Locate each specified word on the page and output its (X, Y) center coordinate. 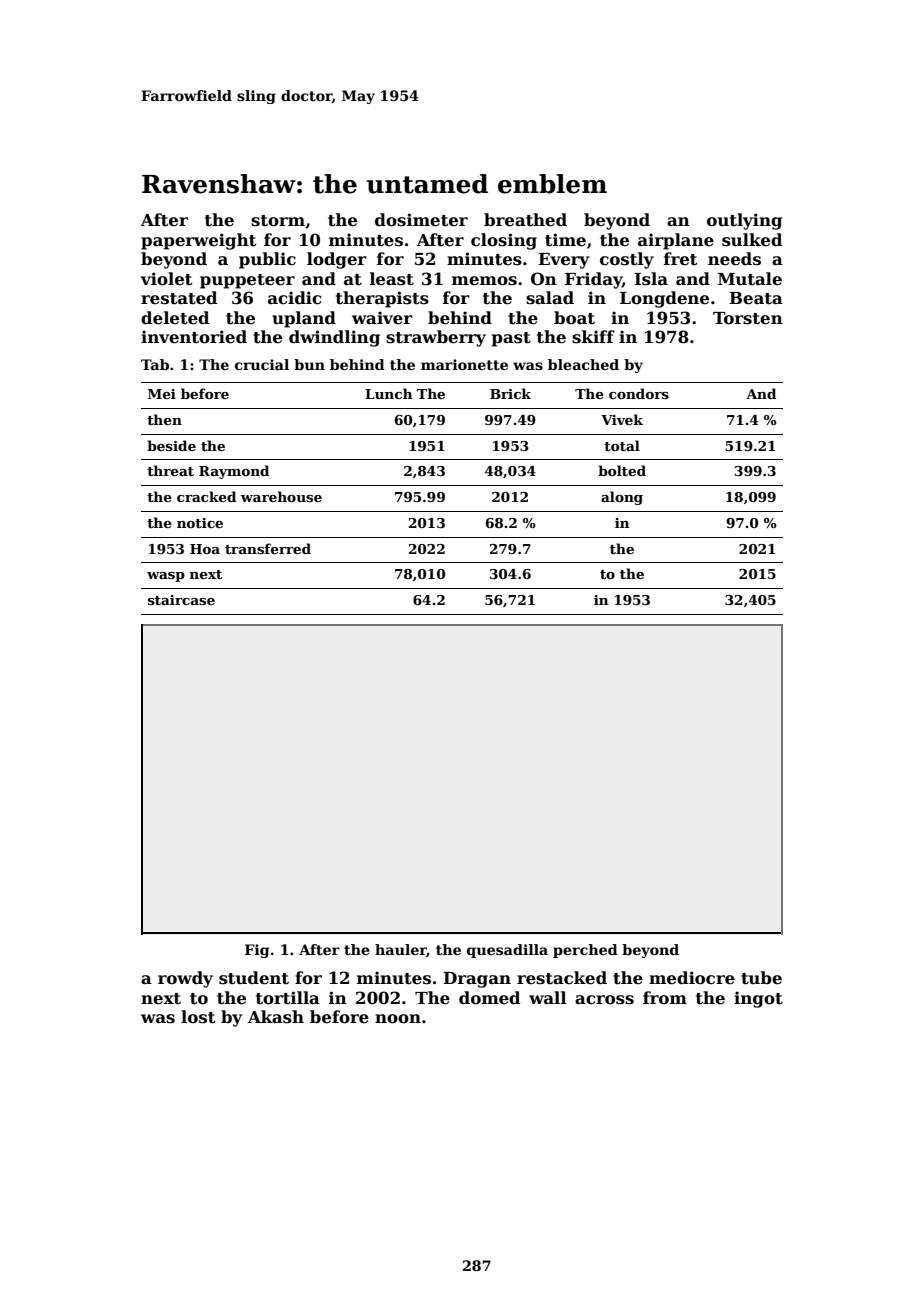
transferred (268, 548)
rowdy (185, 979)
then (164, 419)
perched (585, 951)
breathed (525, 220)
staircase (181, 600)
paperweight (198, 241)
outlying (744, 221)
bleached (583, 364)
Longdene (664, 299)
